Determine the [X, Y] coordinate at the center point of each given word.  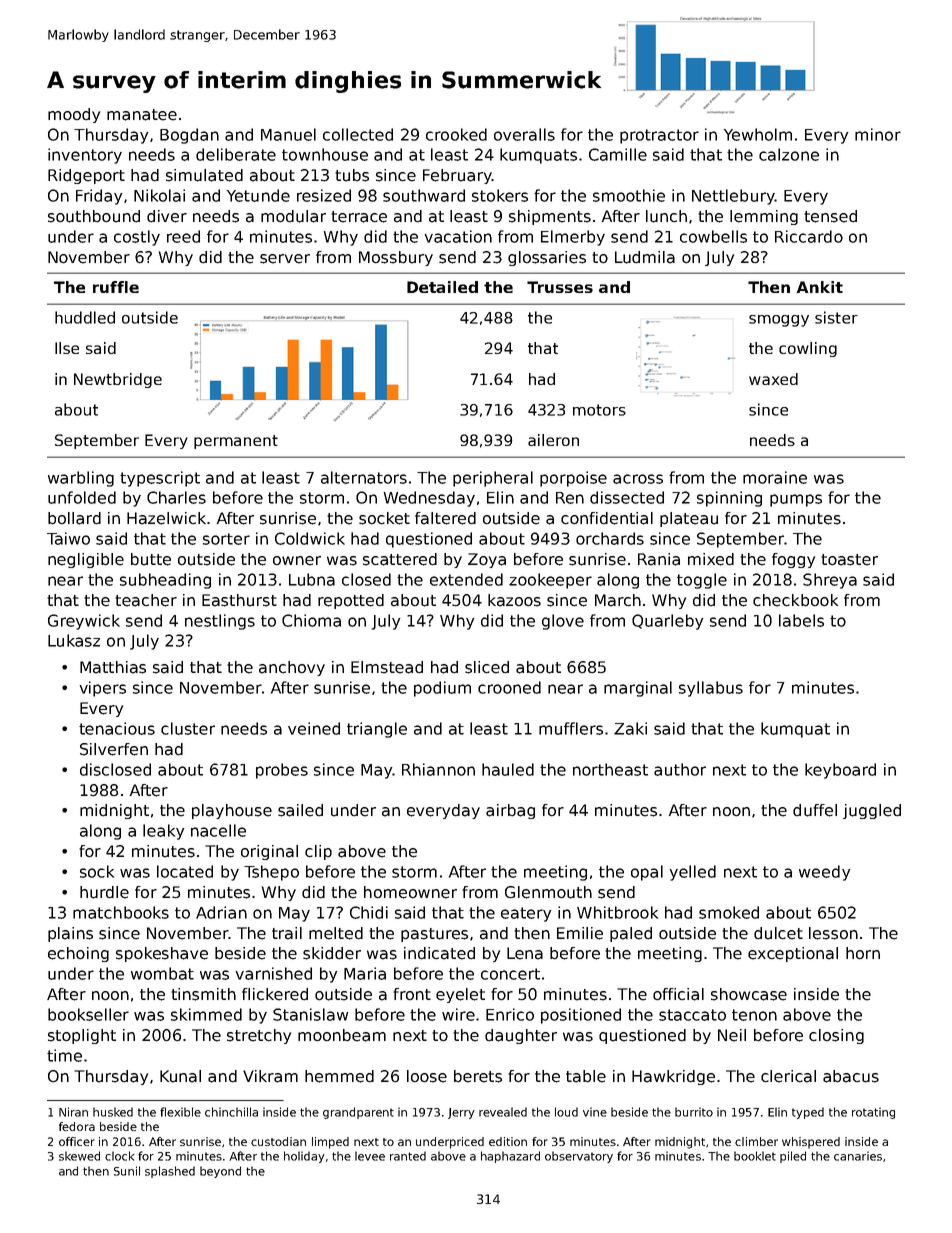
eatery [526, 914]
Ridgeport [86, 176]
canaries [858, 1156]
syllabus [711, 689]
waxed [773, 379]
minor [878, 134]
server [285, 259]
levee [370, 1156]
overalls [524, 134]
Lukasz [74, 640]
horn [863, 953]
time [64, 1055]
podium [442, 689]
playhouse [232, 811]
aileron [553, 440]
